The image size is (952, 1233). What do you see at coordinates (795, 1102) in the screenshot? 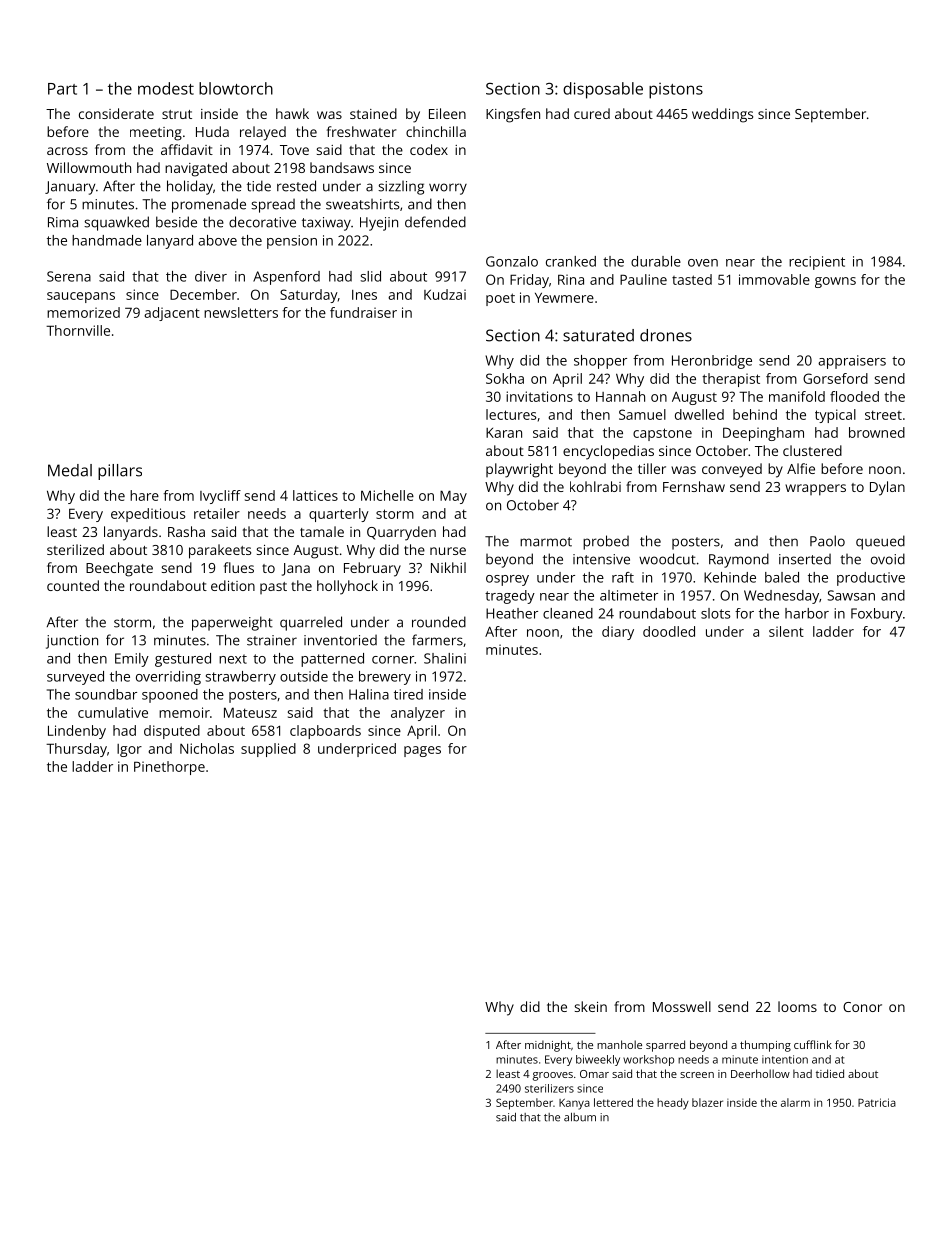
I see `alarm` at bounding box center [795, 1102].
